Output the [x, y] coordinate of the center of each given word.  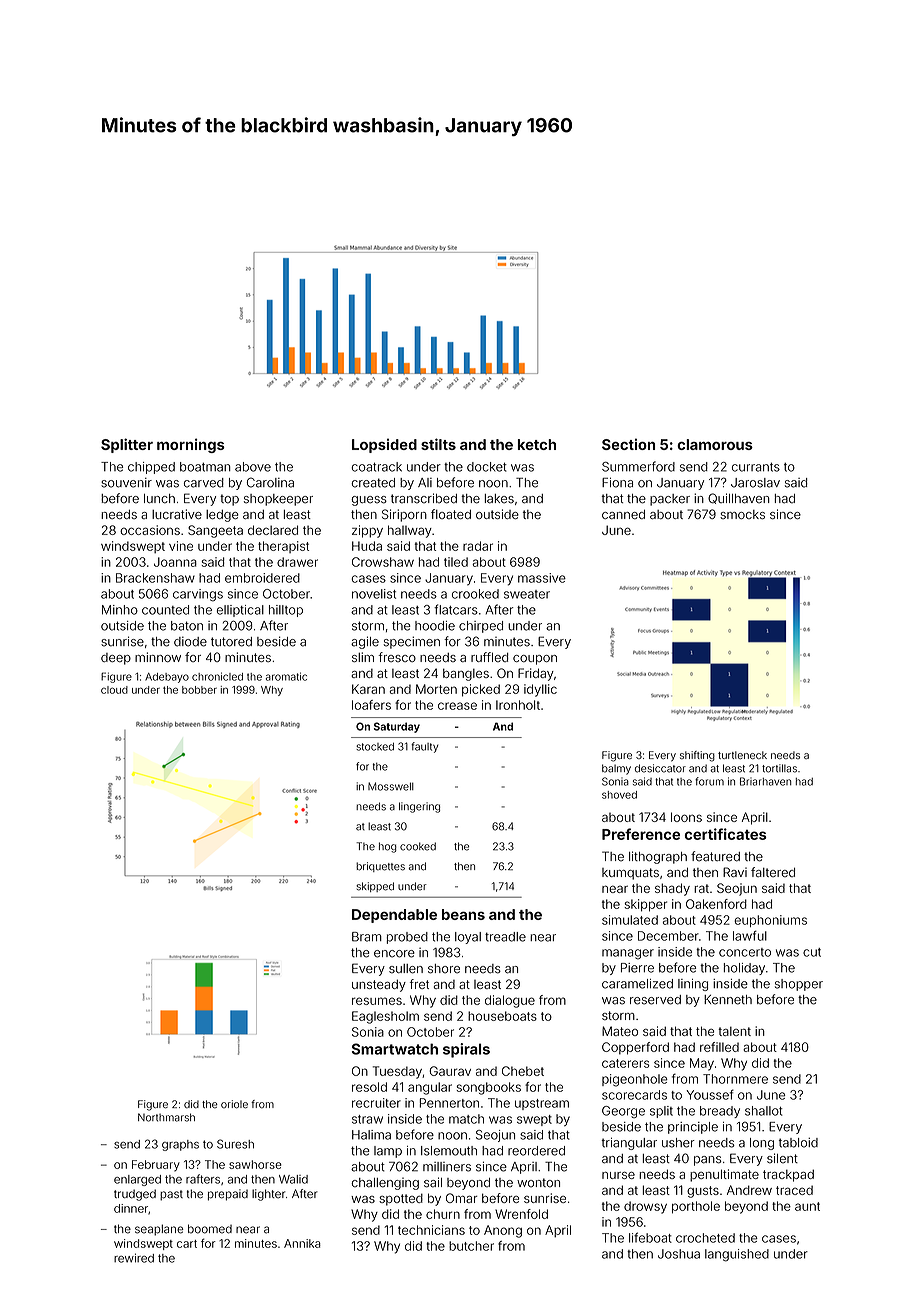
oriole [234, 1104]
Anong [503, 1231]
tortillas [779, 768]
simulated [630, 920]
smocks [742, 514]
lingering [419, 807]
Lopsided [384, 445]
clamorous [715, 444]
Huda [367, 546]
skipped [375, 887]
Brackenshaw [155, 578]
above [253, 467]
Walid [293, 1179]
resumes [377, 1001]
